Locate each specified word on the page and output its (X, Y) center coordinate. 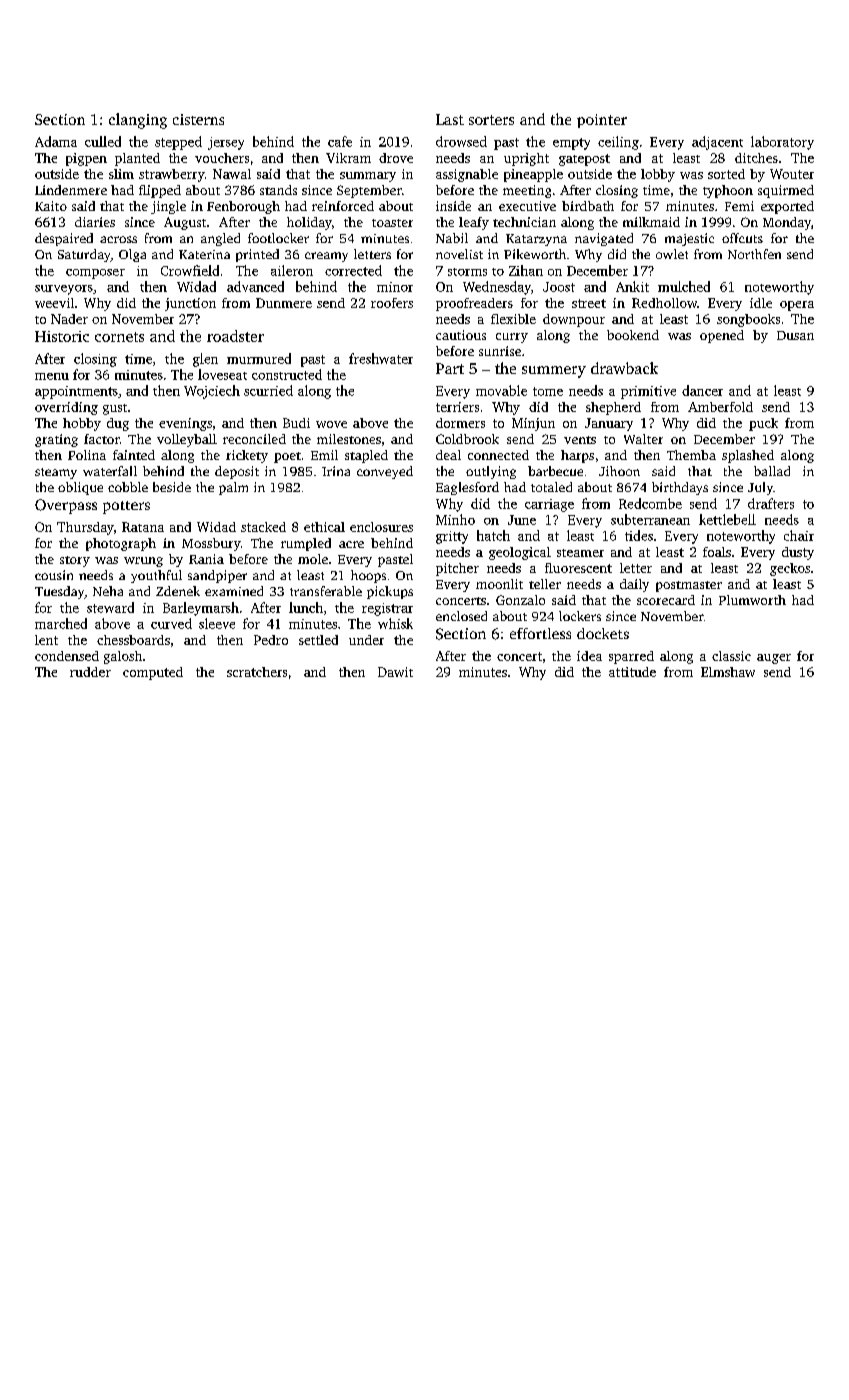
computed (153, 673)
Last (450, 119)
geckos (790, 569)
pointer (602, 121)
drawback (624, 368)
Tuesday (59, 592)
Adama (56, 141)
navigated (604, 239)
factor (102, 439)
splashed (748, 456)
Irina (336, 471)
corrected (353, 270)
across (118, 239)
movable (501, 390)
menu (52, 376)
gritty (452, 537)
